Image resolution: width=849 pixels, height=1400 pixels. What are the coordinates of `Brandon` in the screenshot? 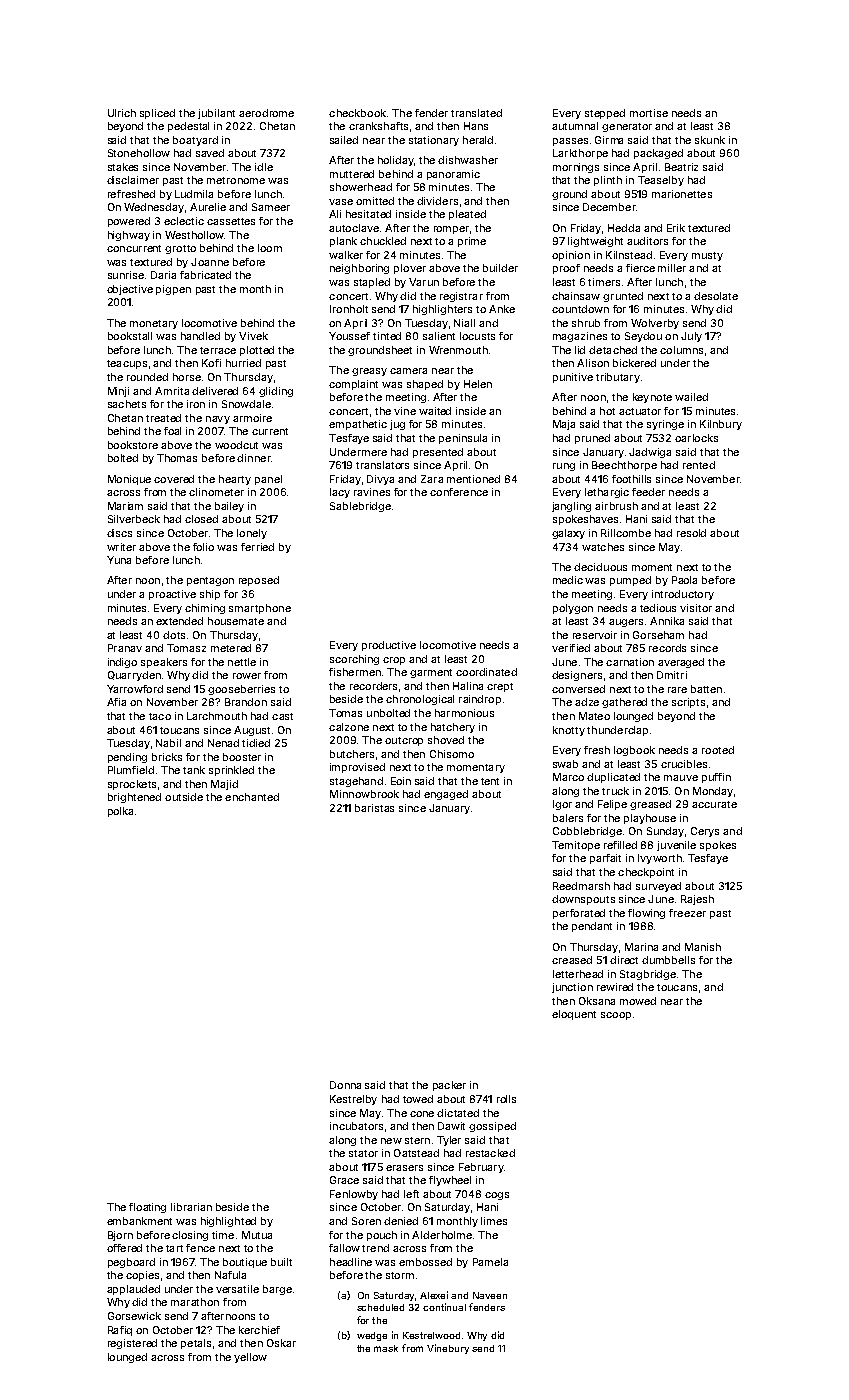 It's located at (246, 702).
